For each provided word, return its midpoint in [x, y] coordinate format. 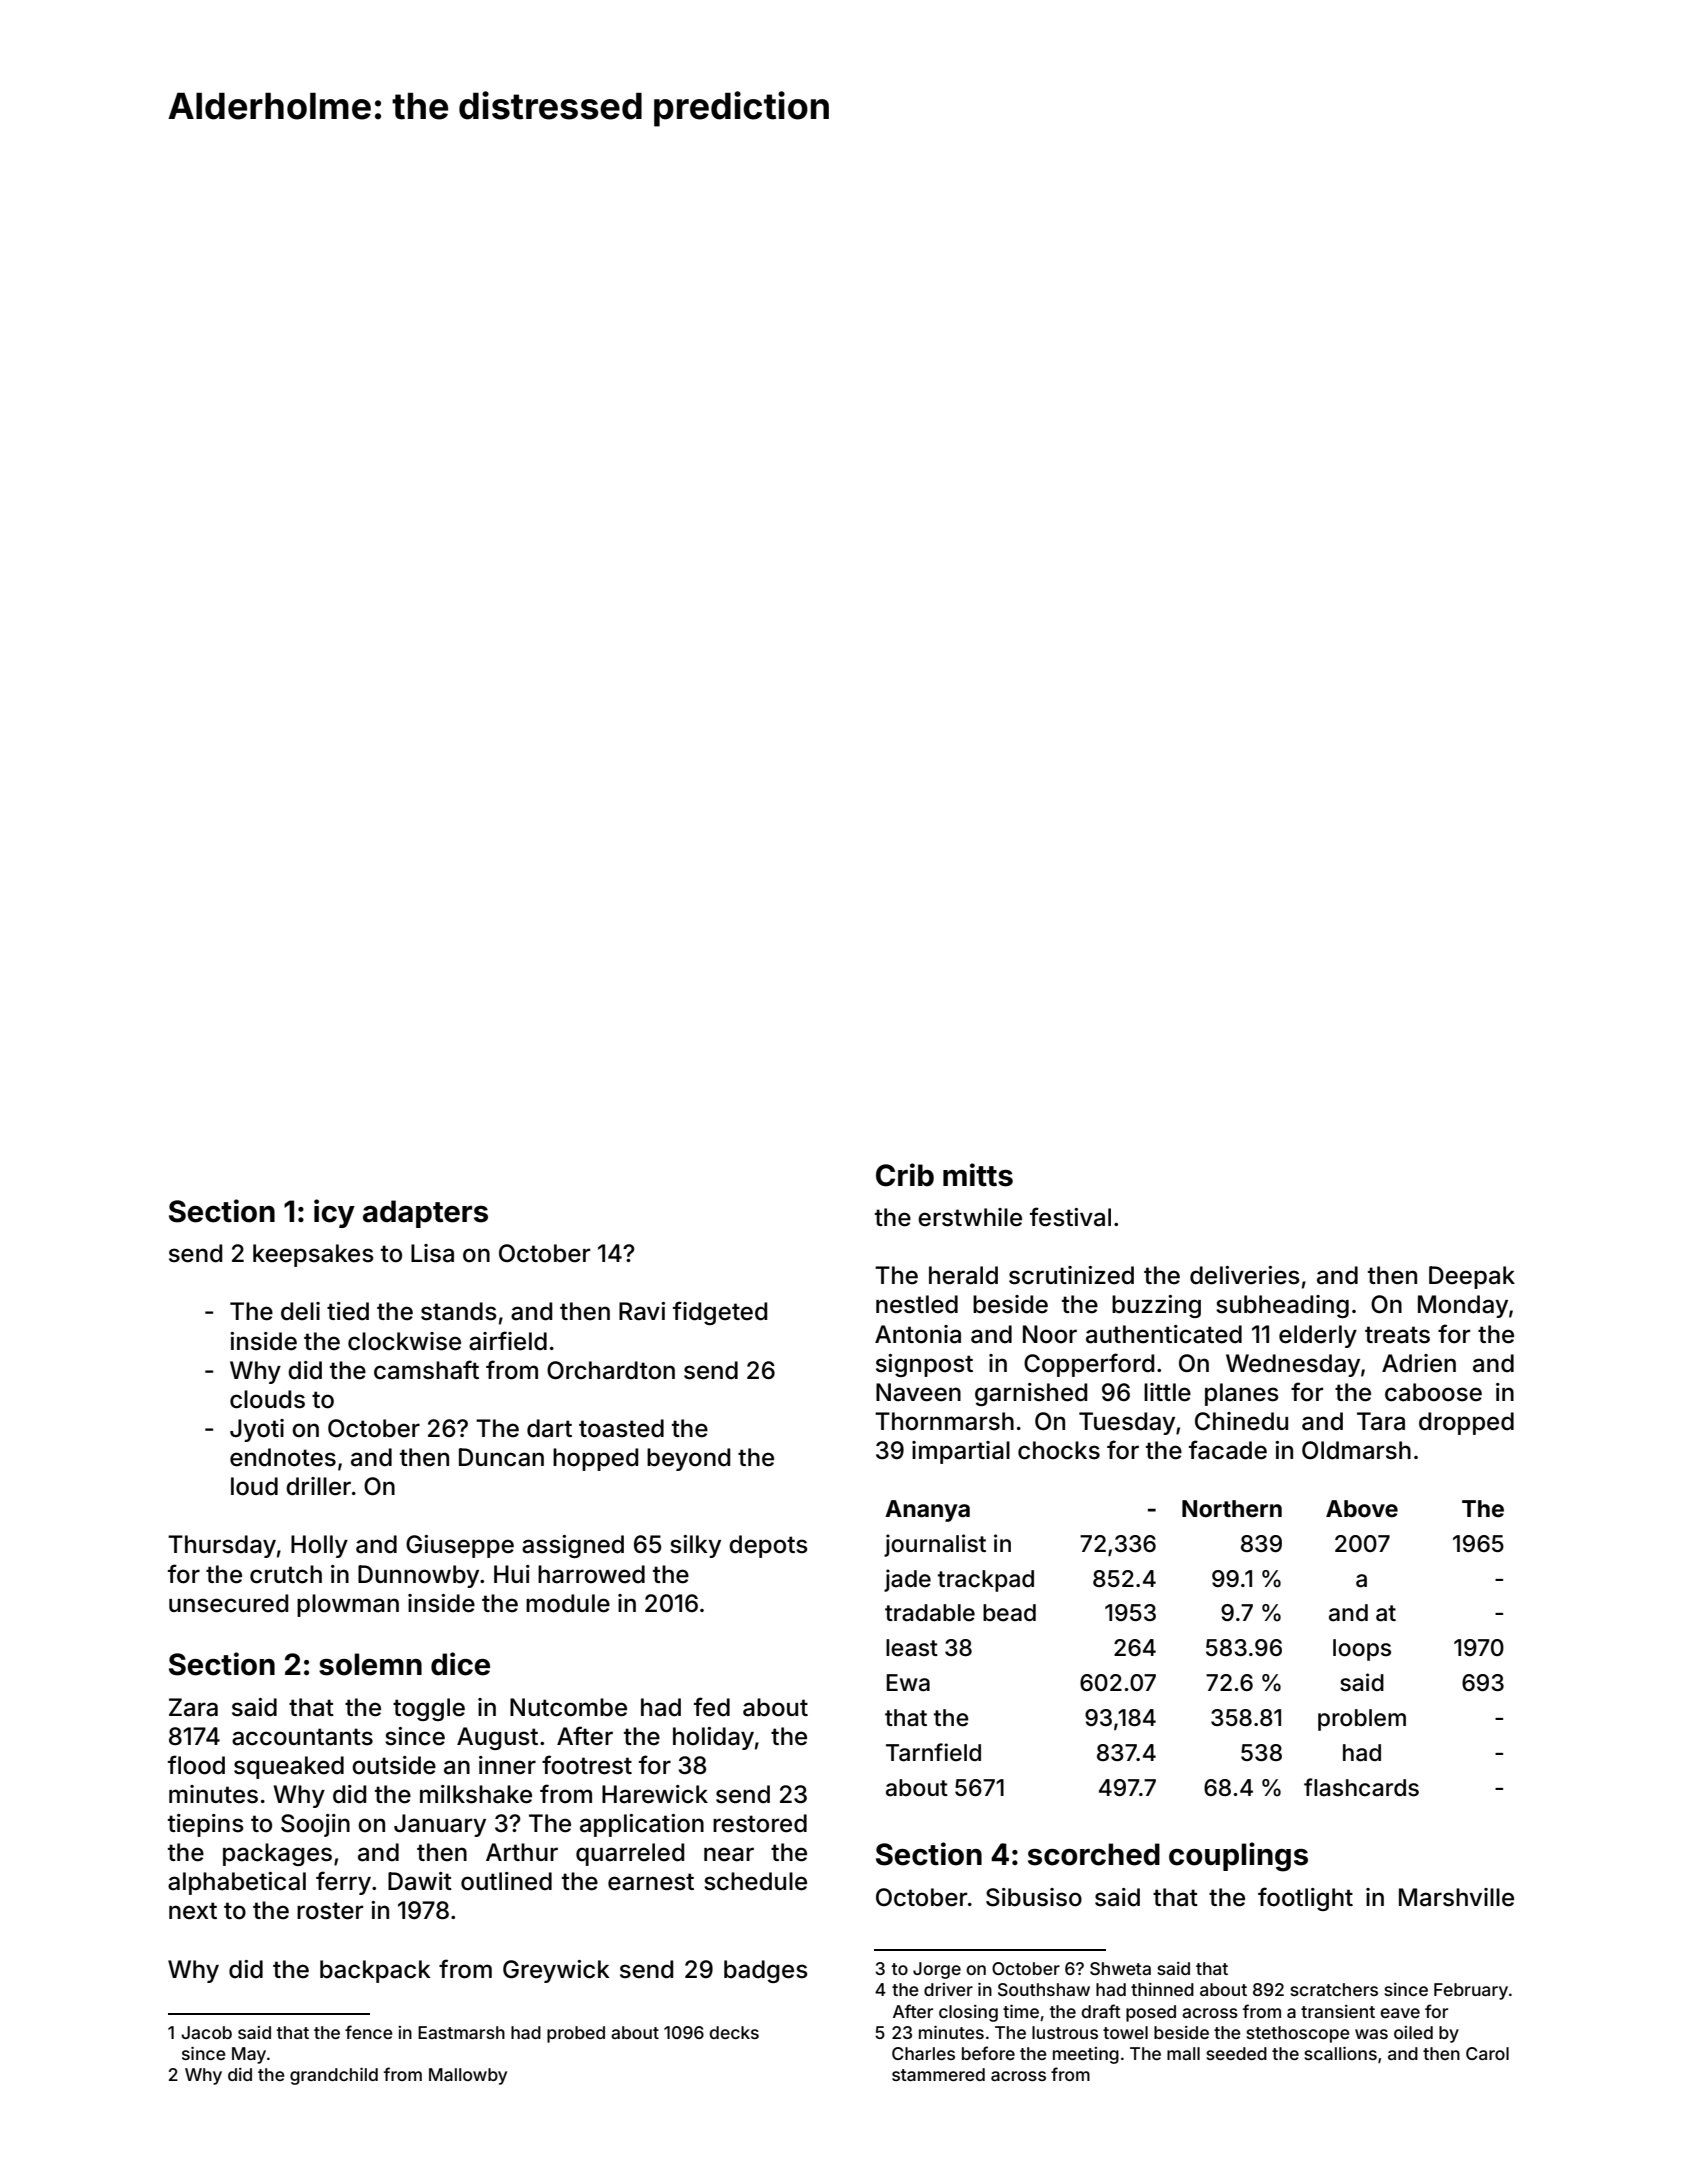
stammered [938, 2074]
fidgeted [720, 1313]
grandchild [334, 2076]
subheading [1282, 1306]
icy [334, 1213]
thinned [1162, 1989]
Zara [193, 1707]
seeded [1236, 2053]
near [729, 1854]
